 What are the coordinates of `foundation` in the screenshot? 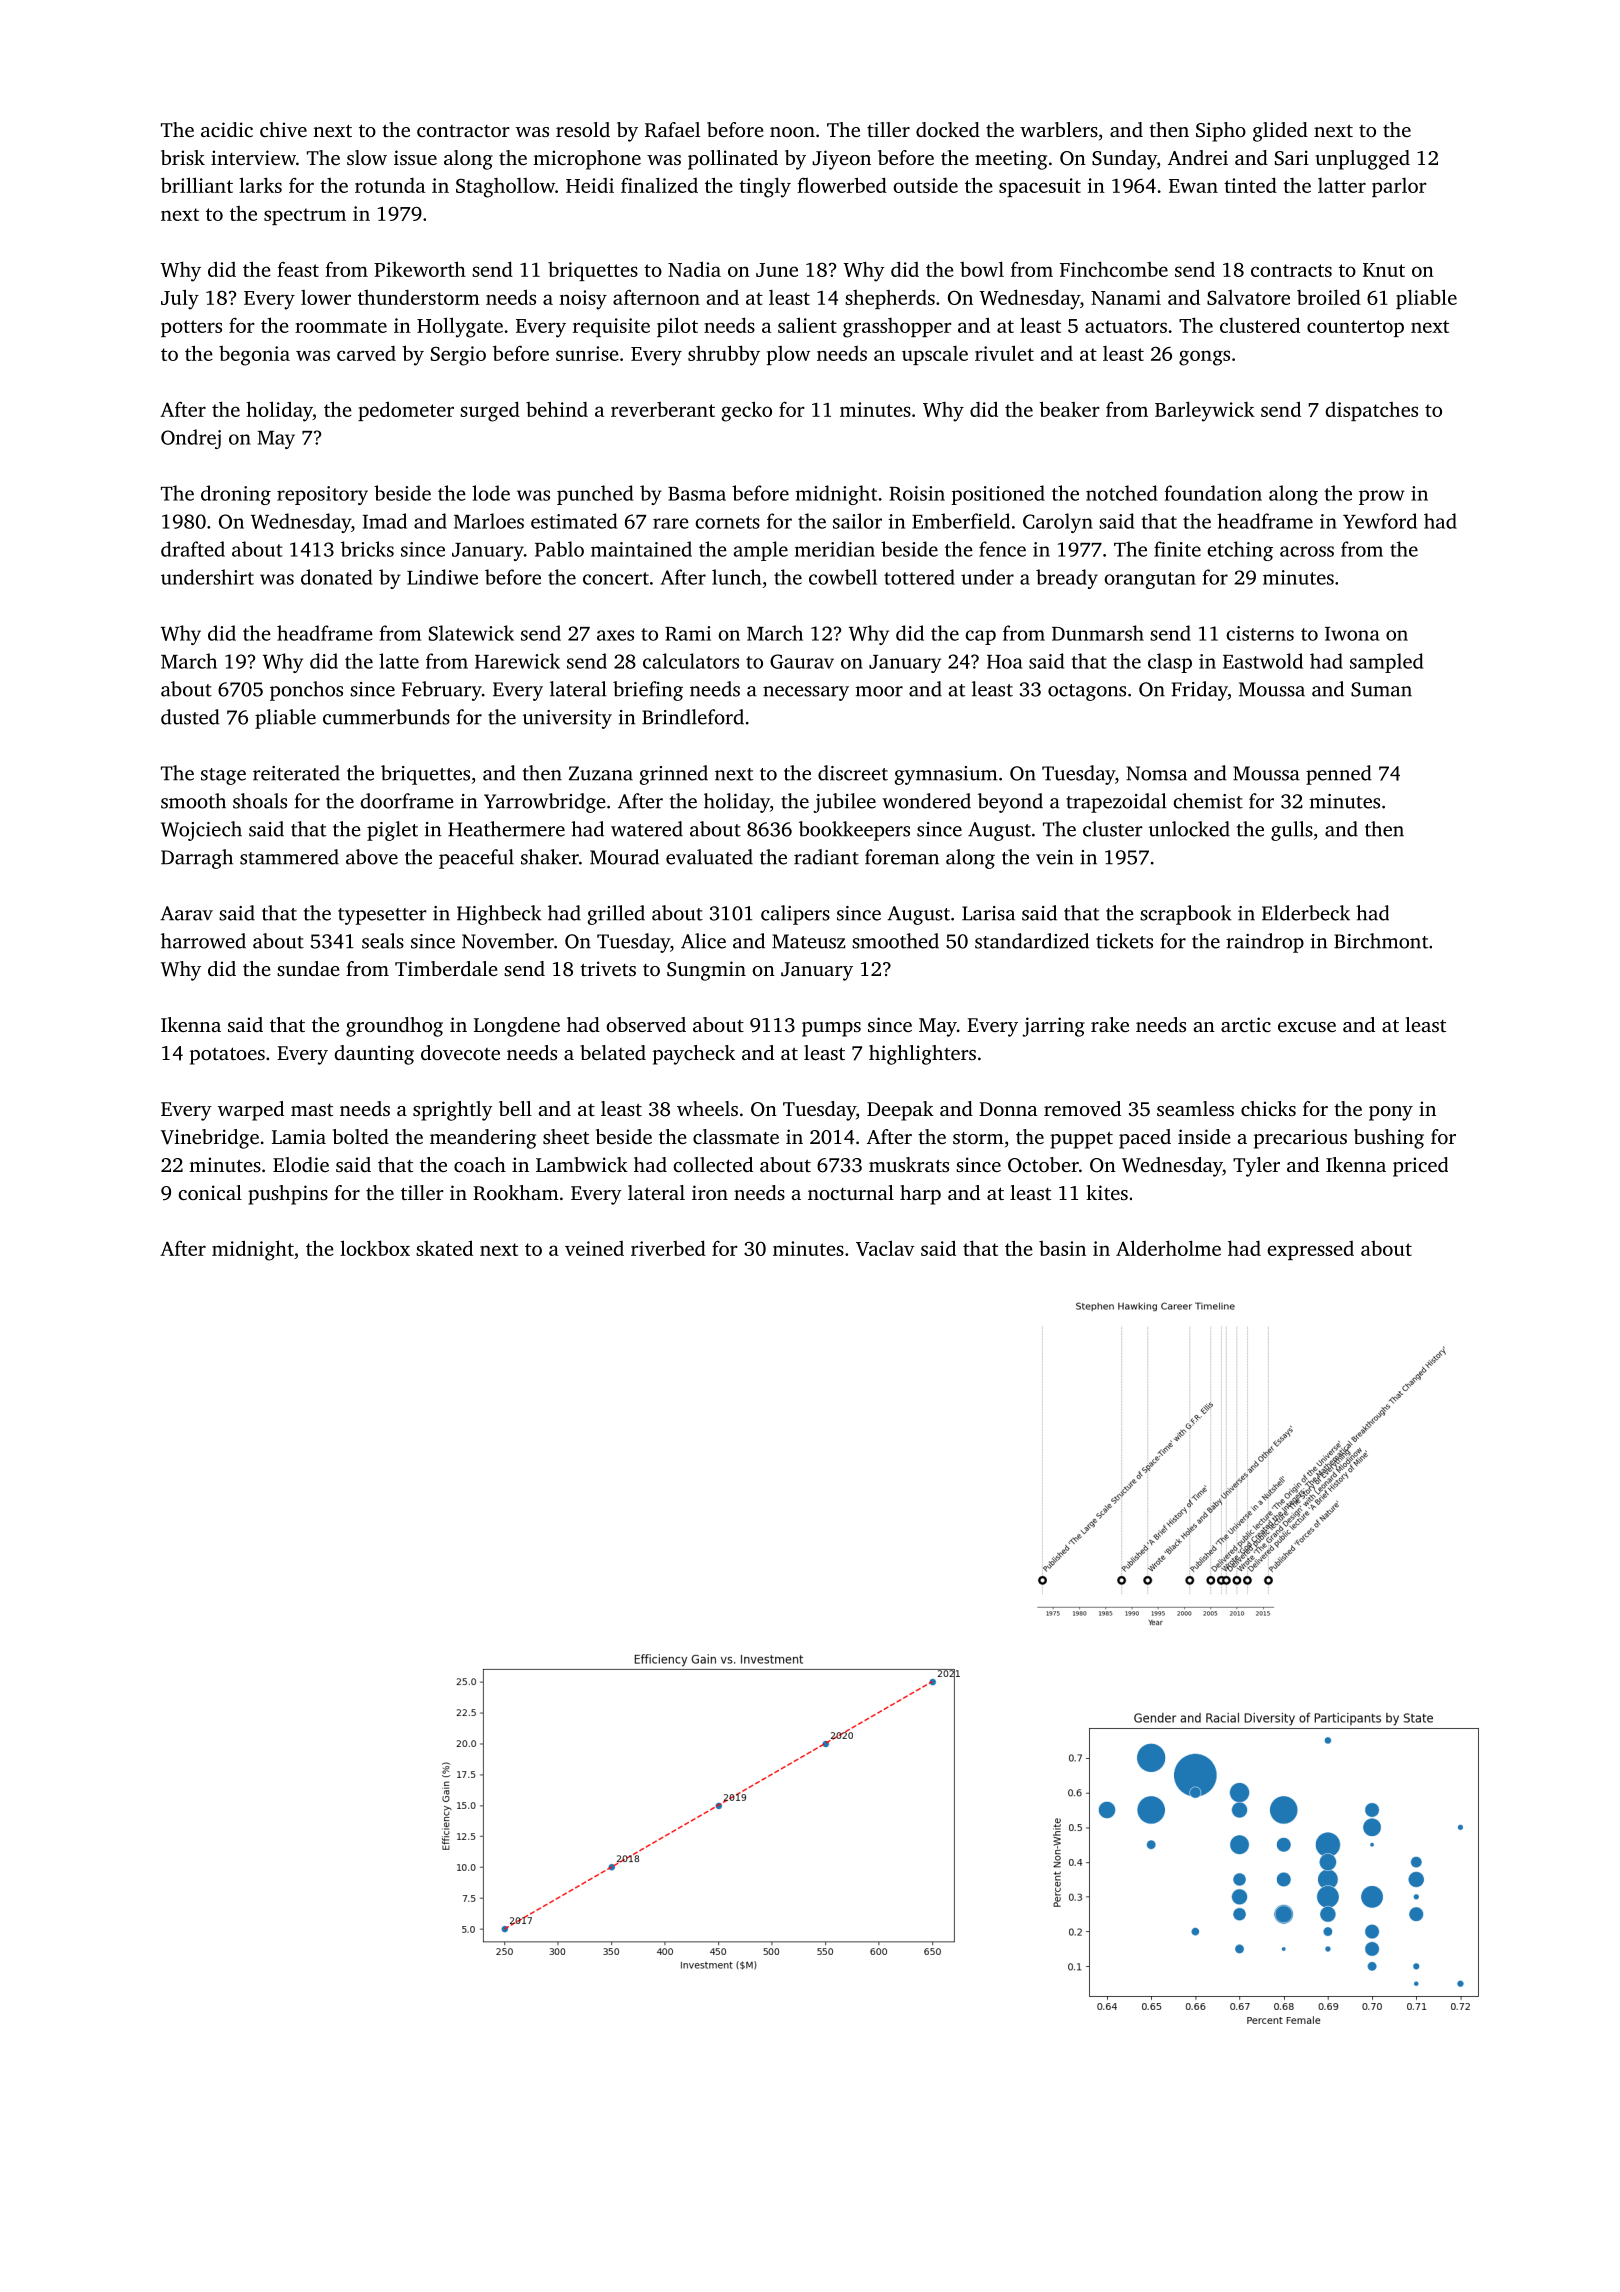 It's located at (1213, 493).
